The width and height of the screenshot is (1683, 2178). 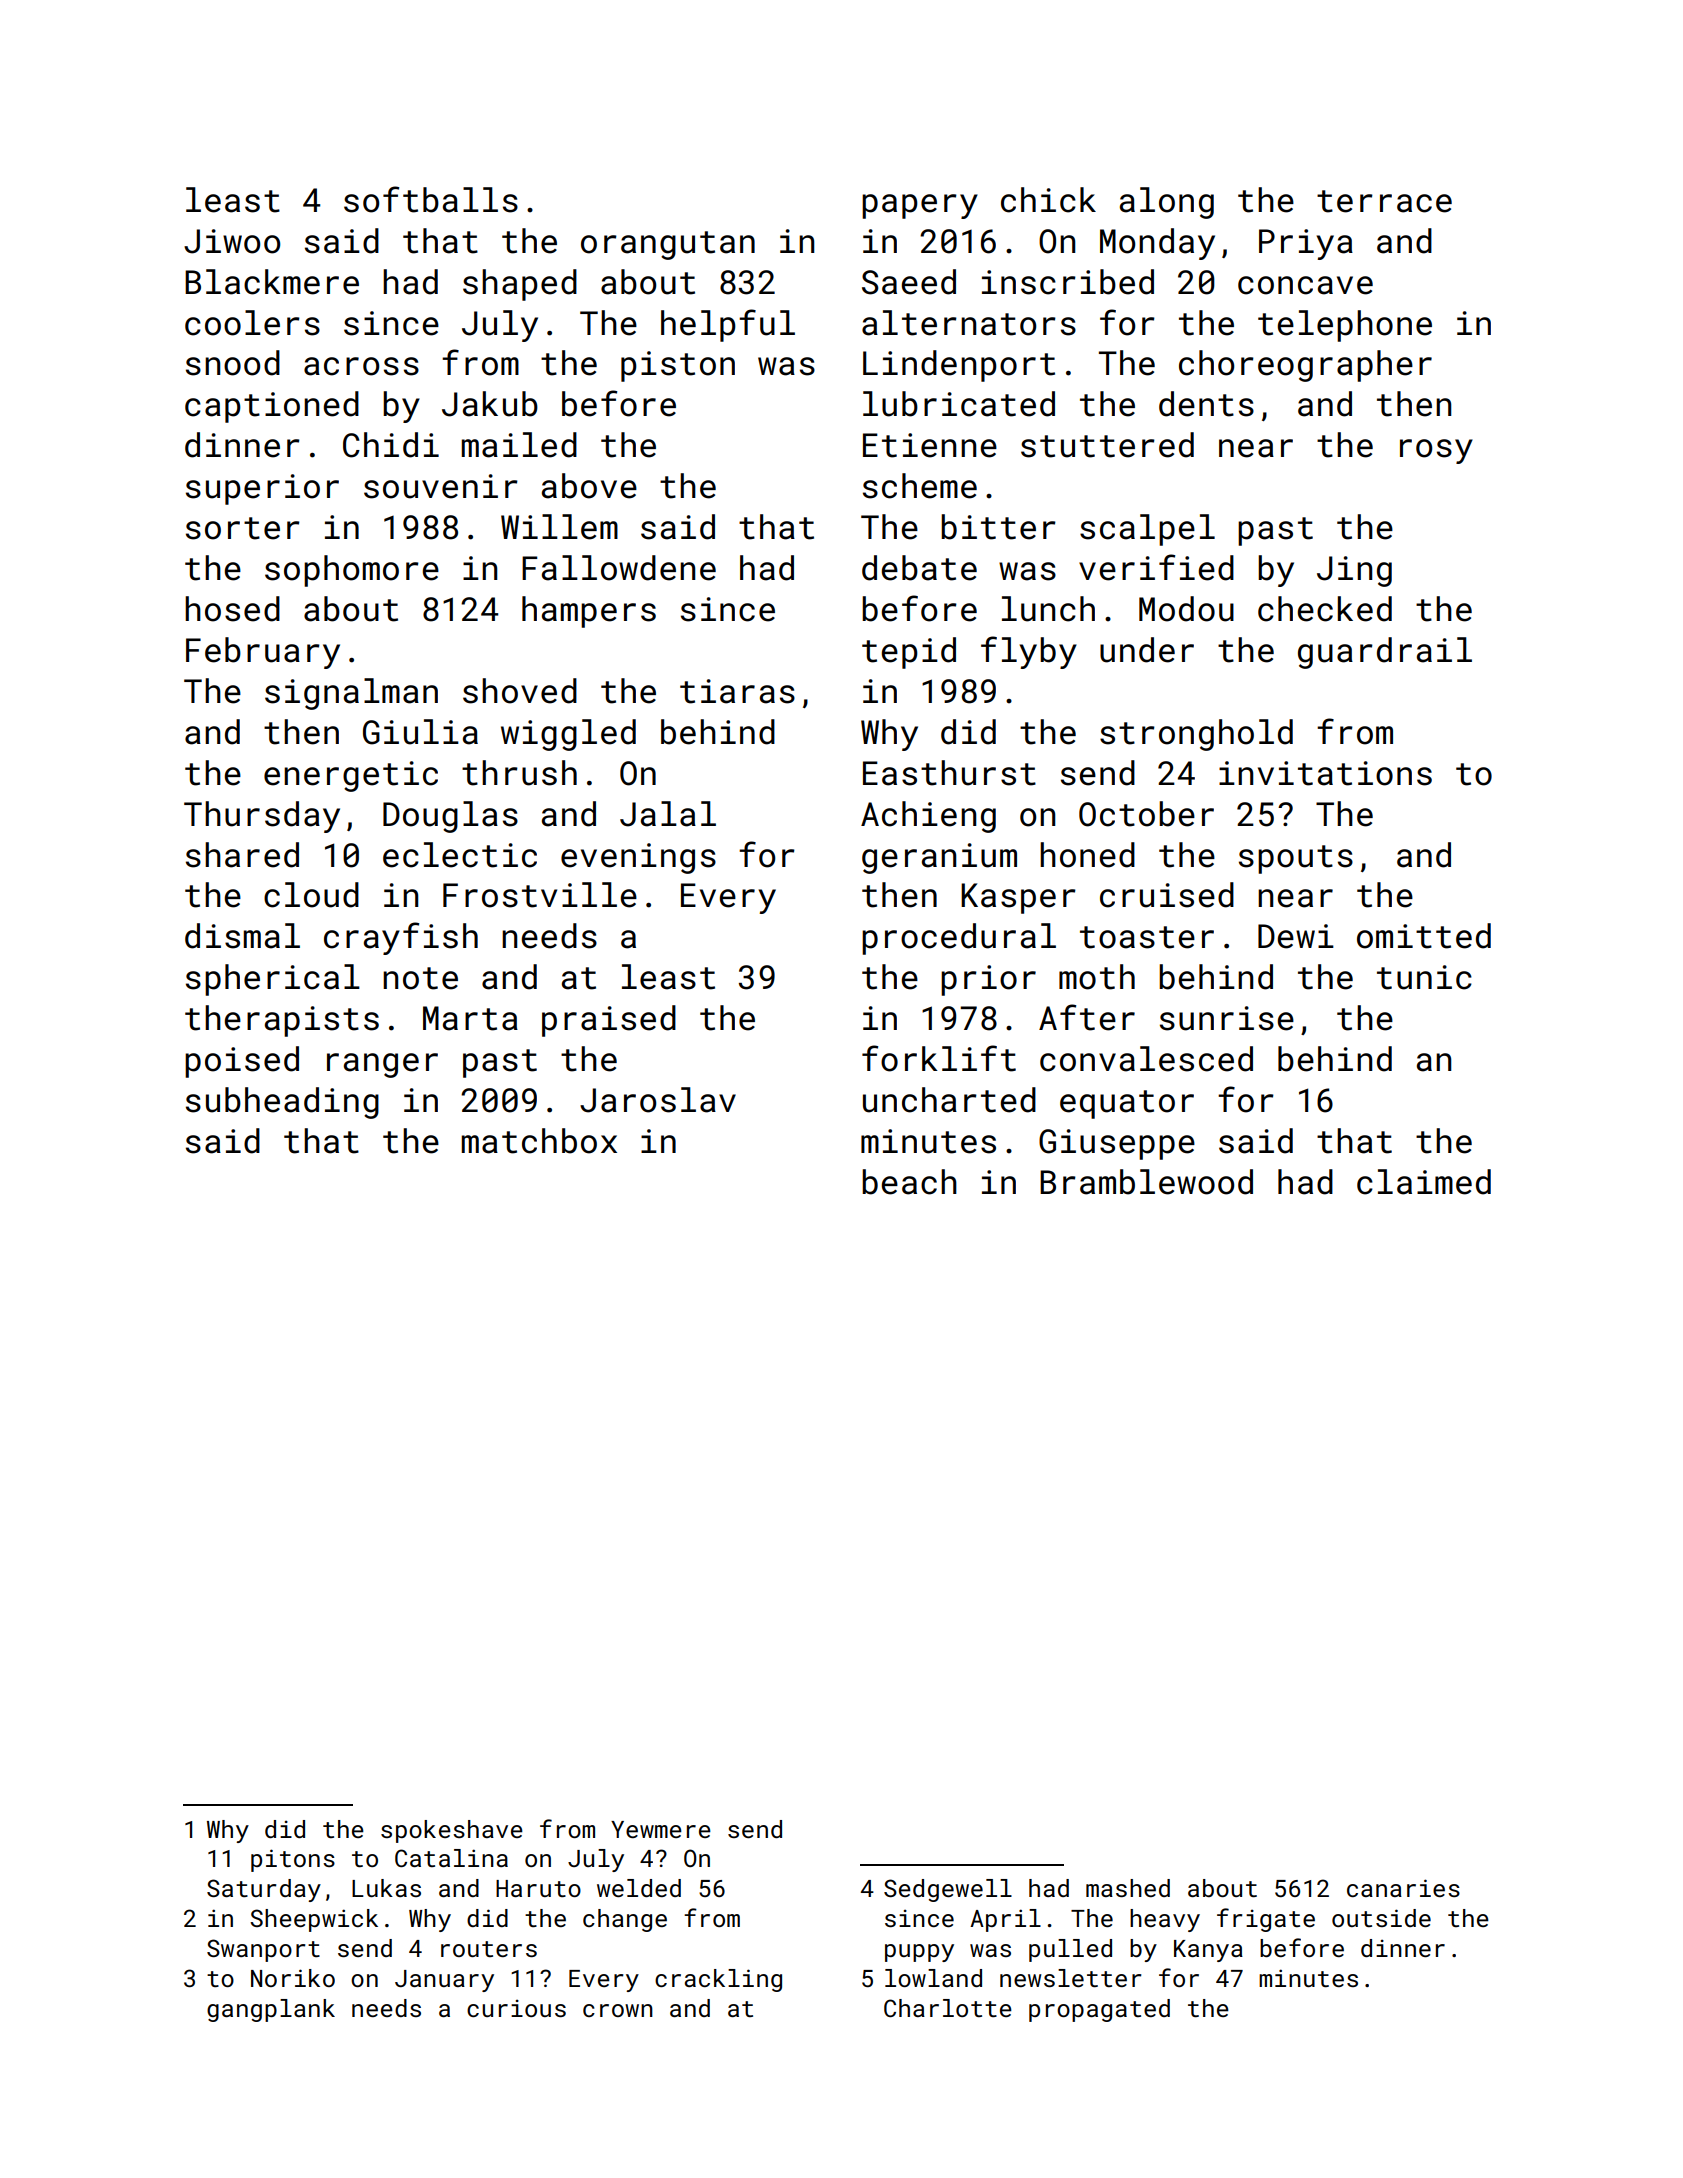 What do you see at coordinates (1424, 1182) in the screenshot?
I see `claimed` at bounding box center [1424, 1182].
